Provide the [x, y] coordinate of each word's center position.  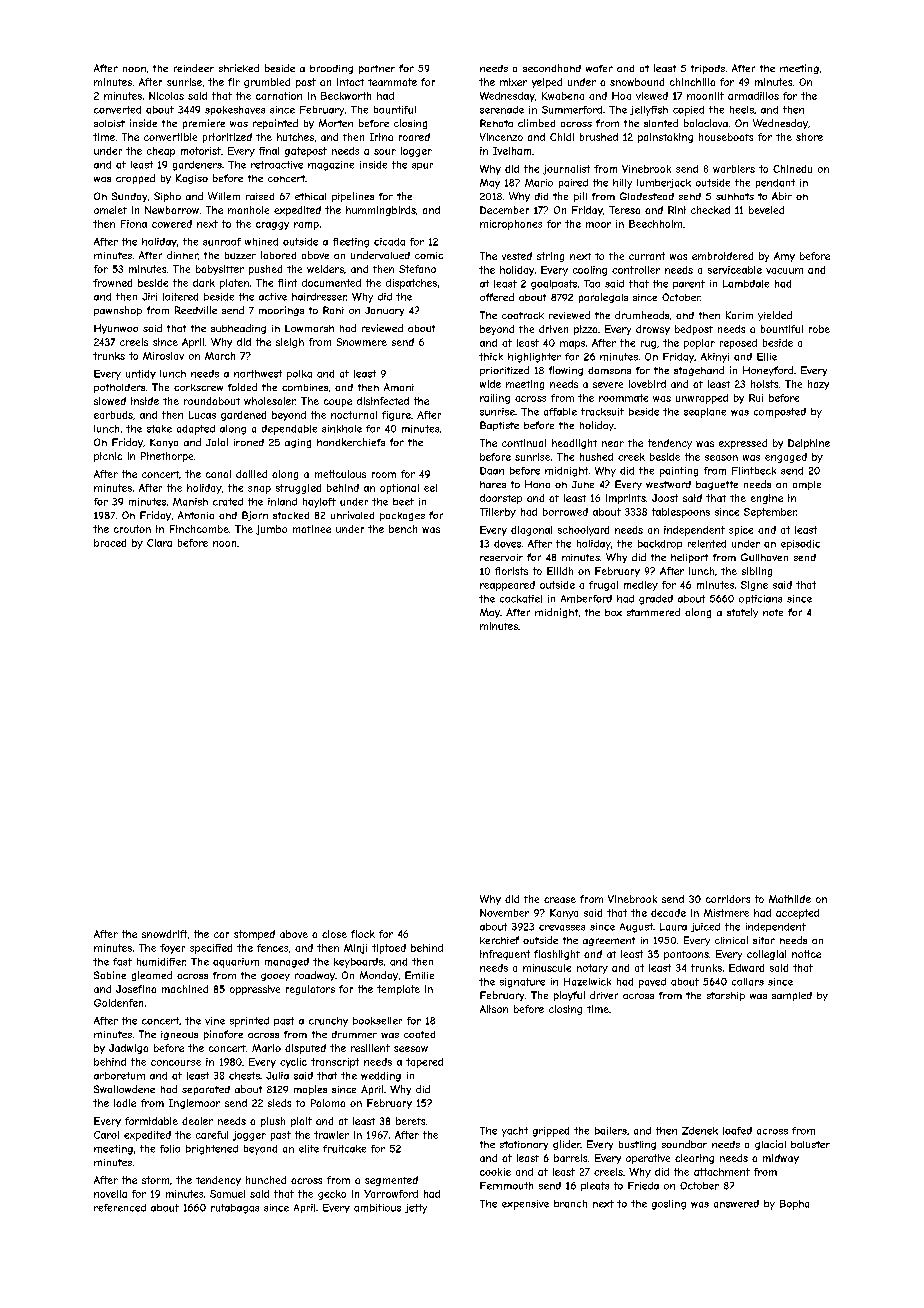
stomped [254, 935]
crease [560, 900]
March [220, 356]
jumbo [271, 530]
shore [809, 137]
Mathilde [790, 899]
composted [780, 413]
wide [490, 384]
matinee [312, 529]
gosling [669, 1205]
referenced [120, 1208]
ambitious [377, 1208]
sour [385, 152]
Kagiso [192, 179]
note [773, 612]
